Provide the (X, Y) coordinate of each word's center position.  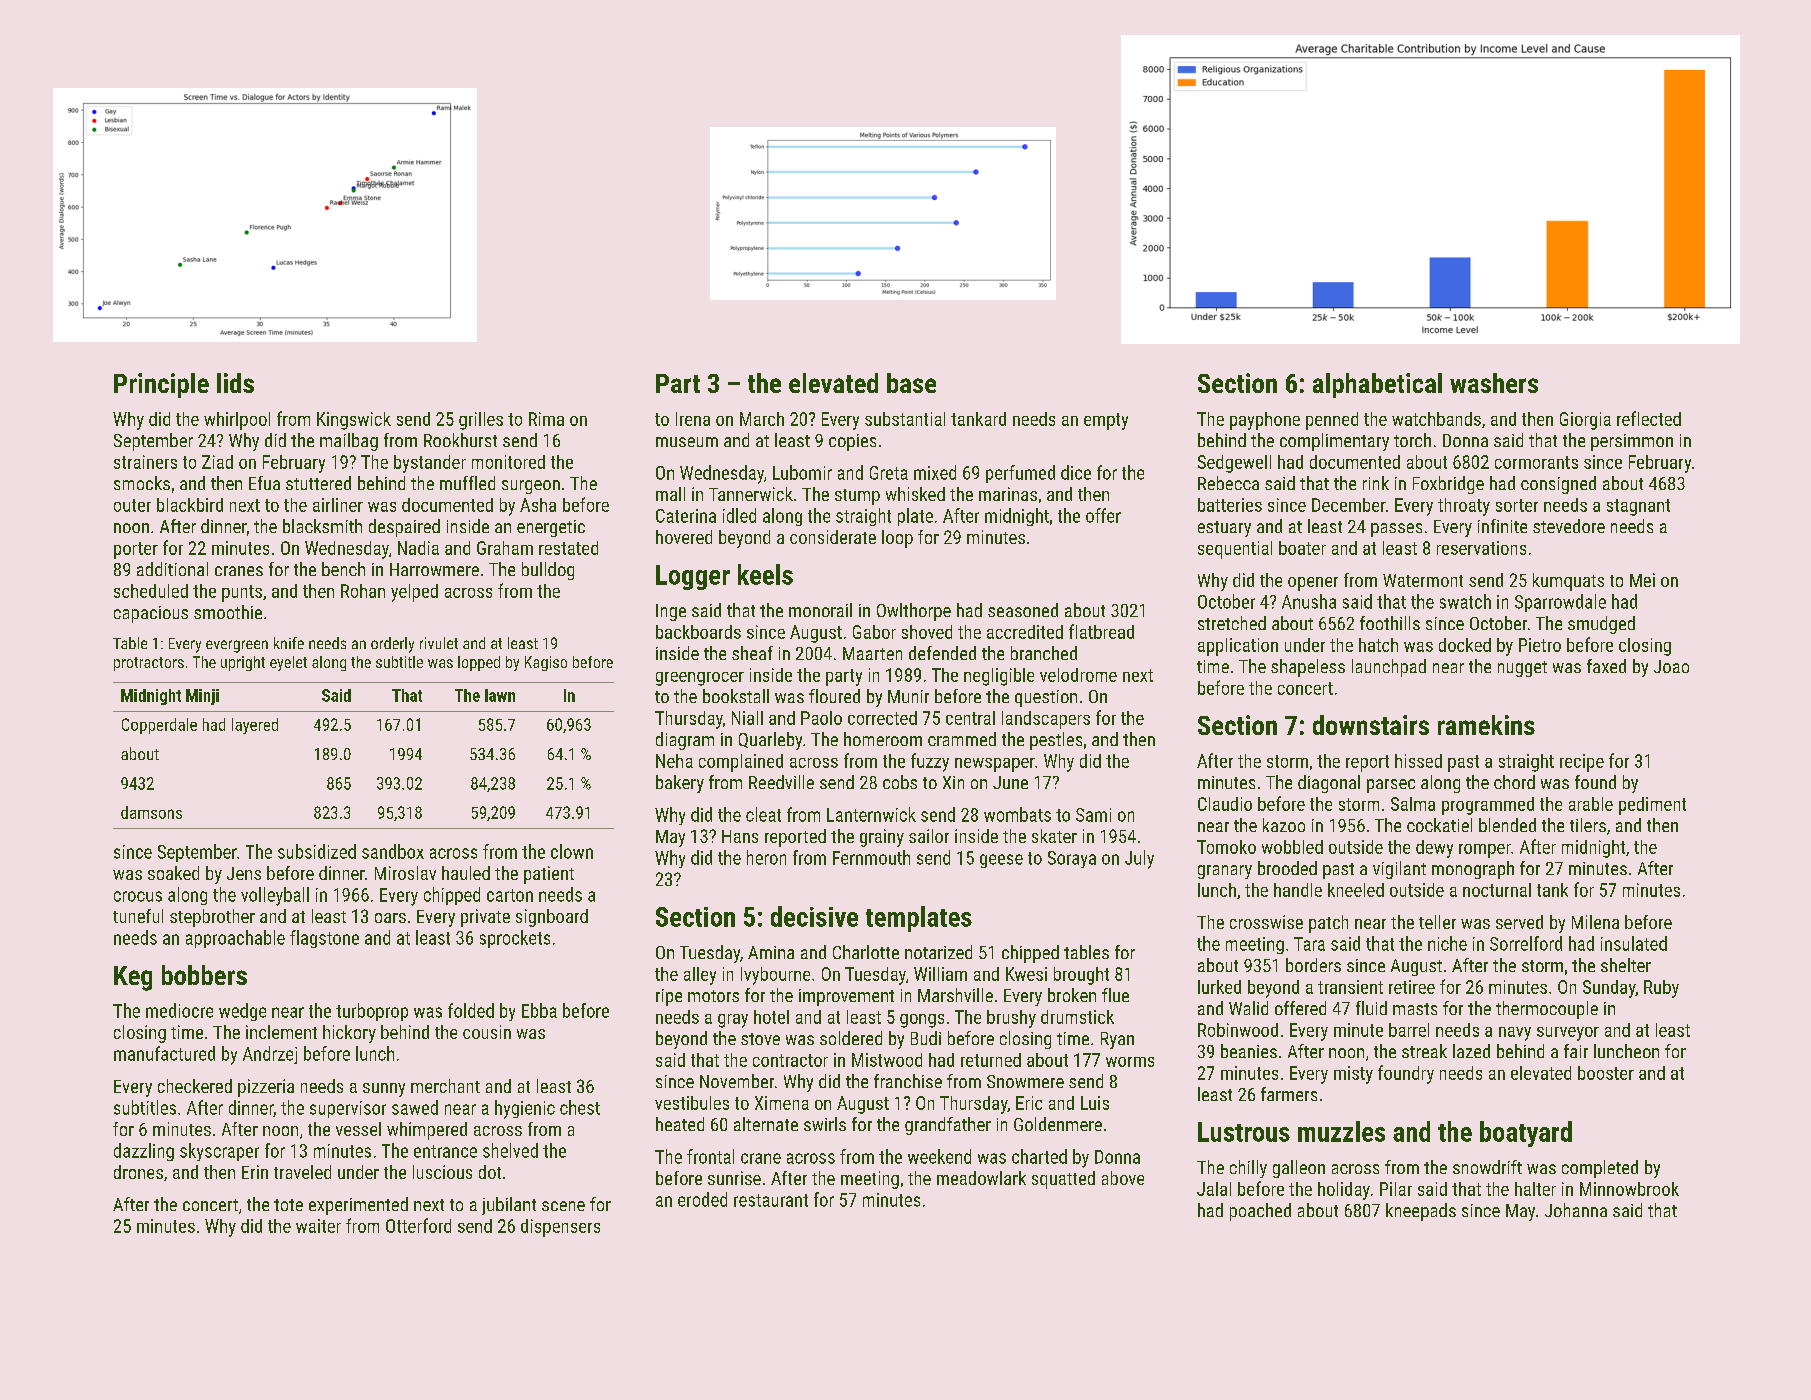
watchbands (1436, 419)
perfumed (1020, 474)
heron (766, 857)
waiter (318, 1226)
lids (235, 383)
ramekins (1486, 725)
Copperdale (159, 726)
